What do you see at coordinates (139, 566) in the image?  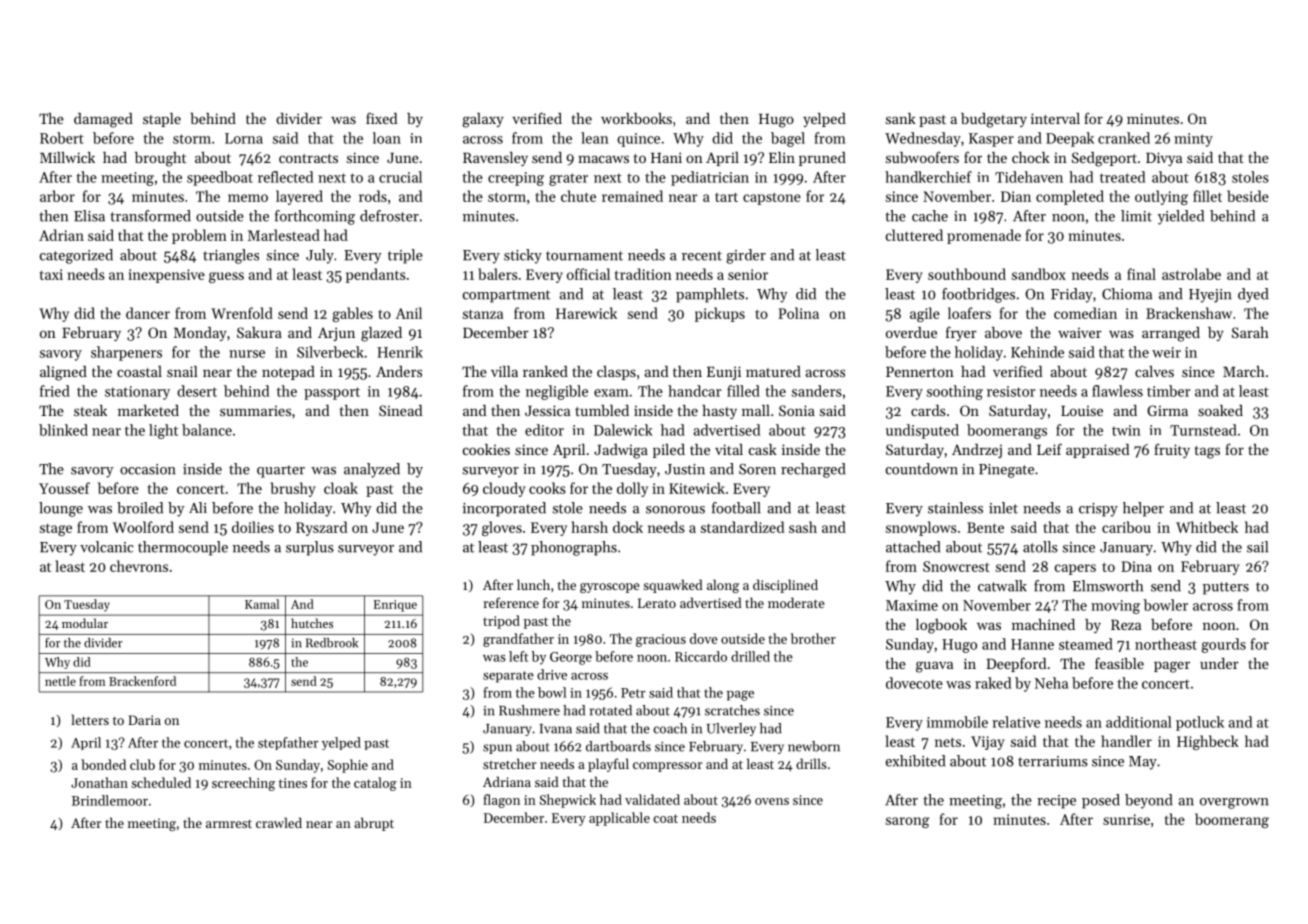 I see `chevrons` at bounding box center [139, 566].
